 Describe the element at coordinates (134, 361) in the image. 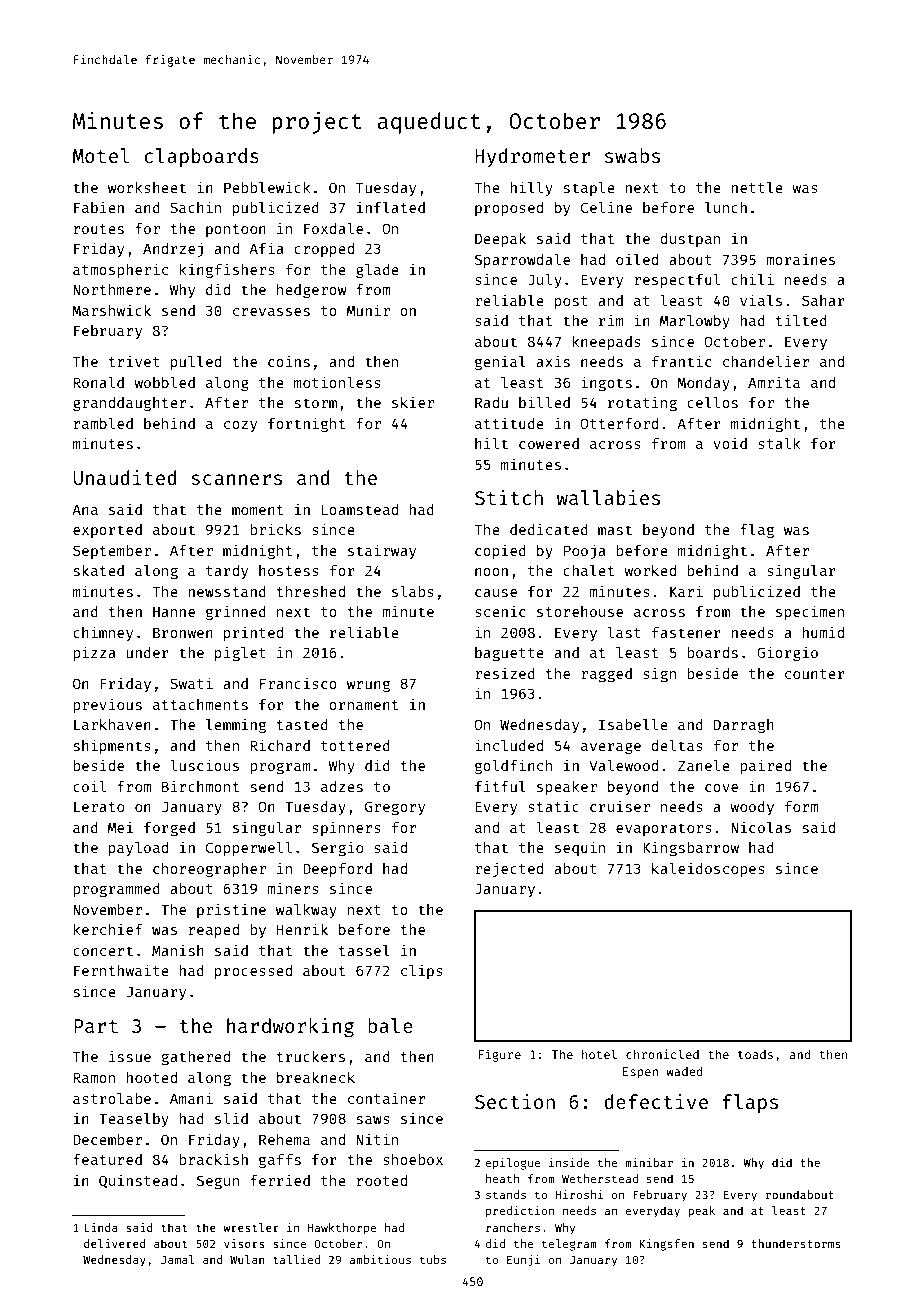

I see `trivet` at that location.
